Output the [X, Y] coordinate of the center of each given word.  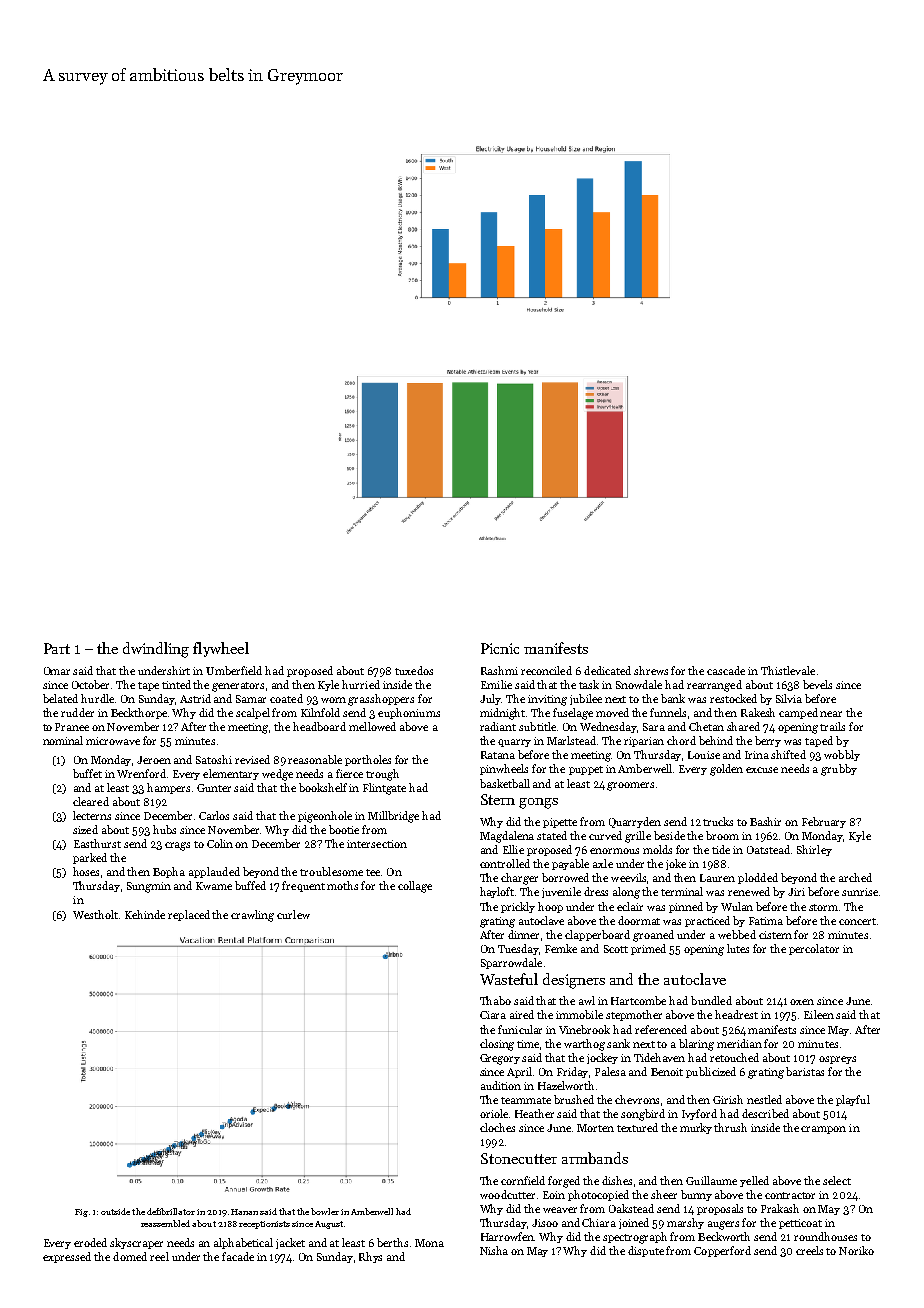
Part [57, 648]
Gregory [500, 1059]
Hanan [244, 1212]
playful [853, 1100]
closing [497, 1045]
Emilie [496, 684]
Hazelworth [566, 1085]
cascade [726, 670]
